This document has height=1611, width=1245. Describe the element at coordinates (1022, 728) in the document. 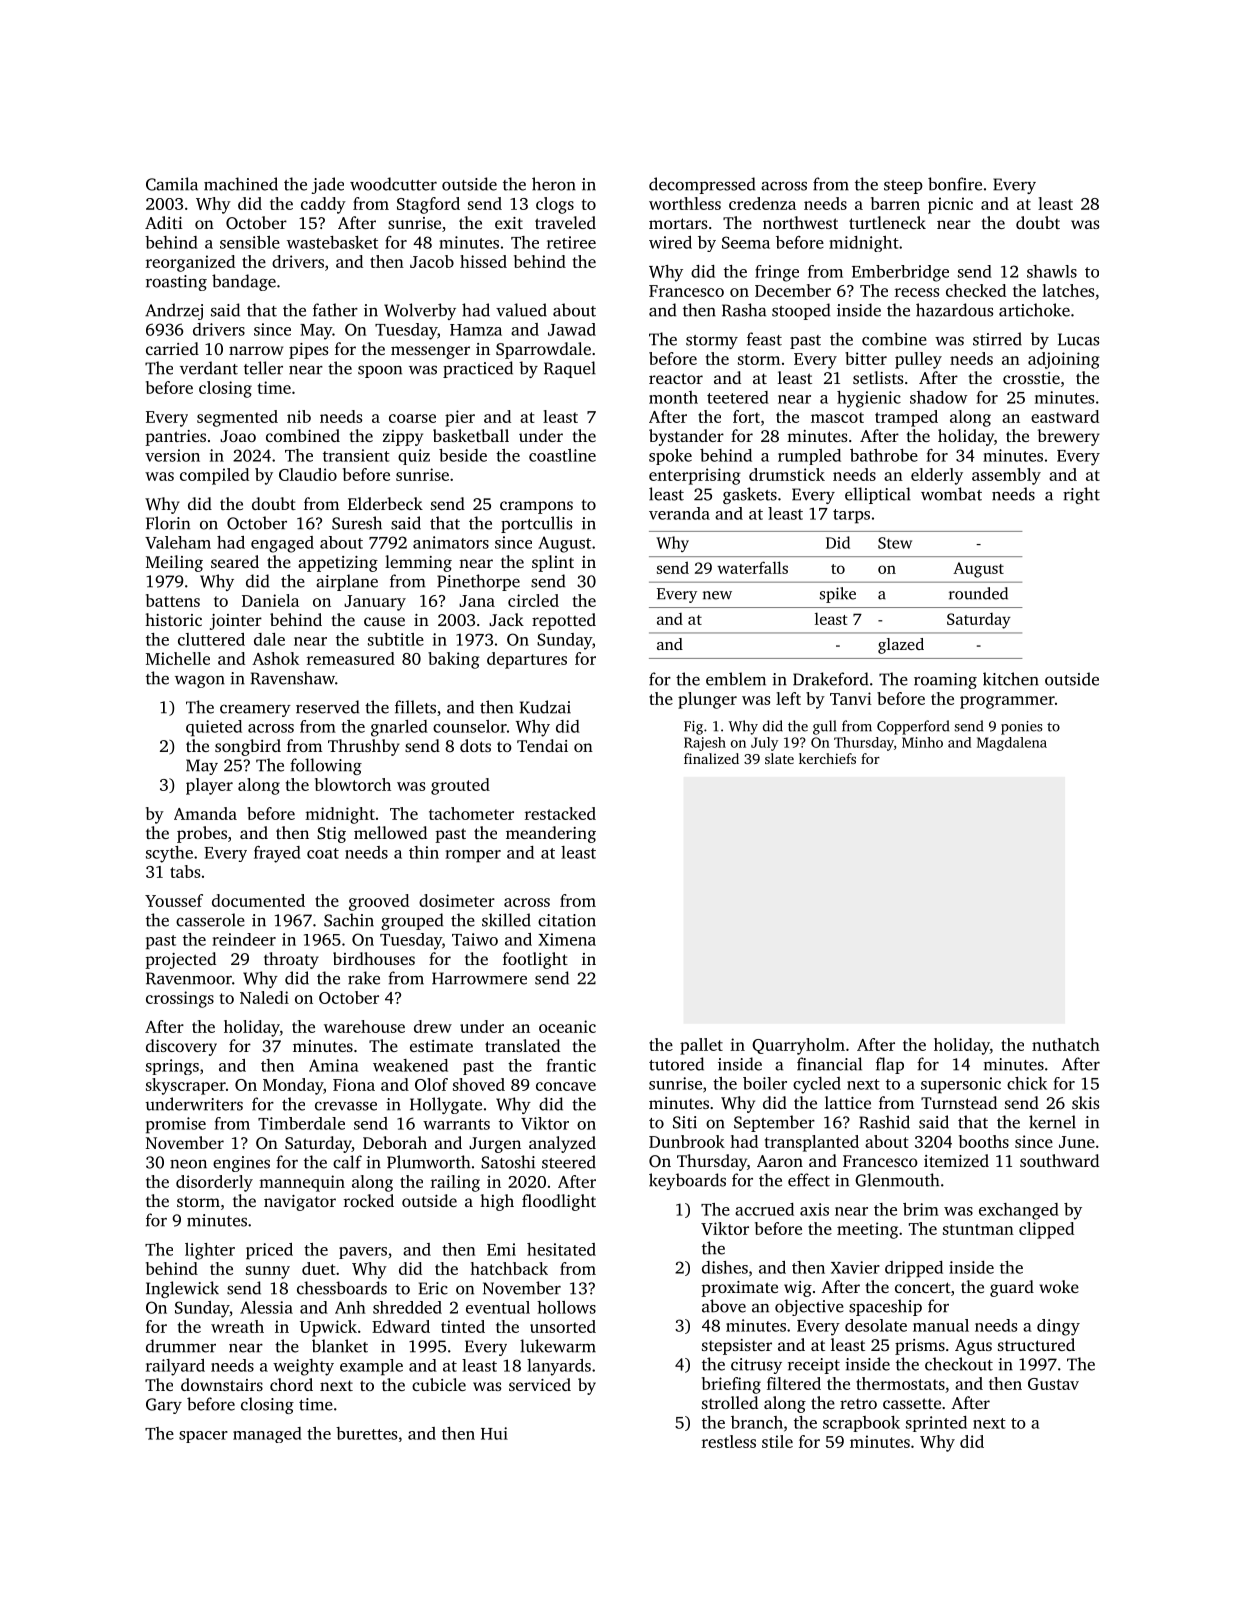

I see `ponies` at that location.
